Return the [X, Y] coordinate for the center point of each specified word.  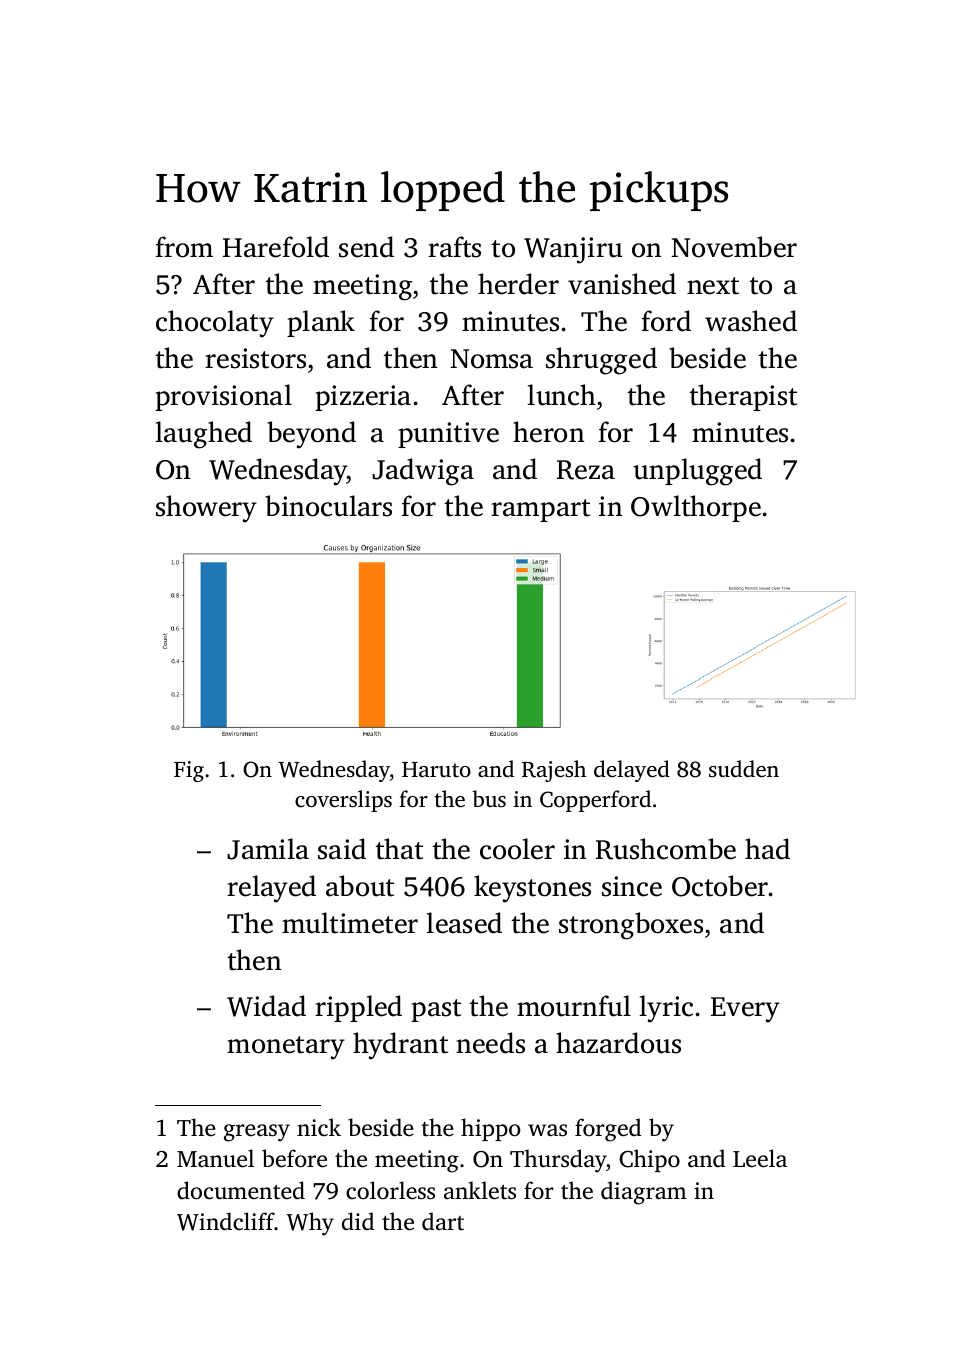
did [358, 1221]
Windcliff [226, 1221]
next [713, 286]
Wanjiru [573, 250]
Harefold [276, 247]
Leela [760, 1158]
